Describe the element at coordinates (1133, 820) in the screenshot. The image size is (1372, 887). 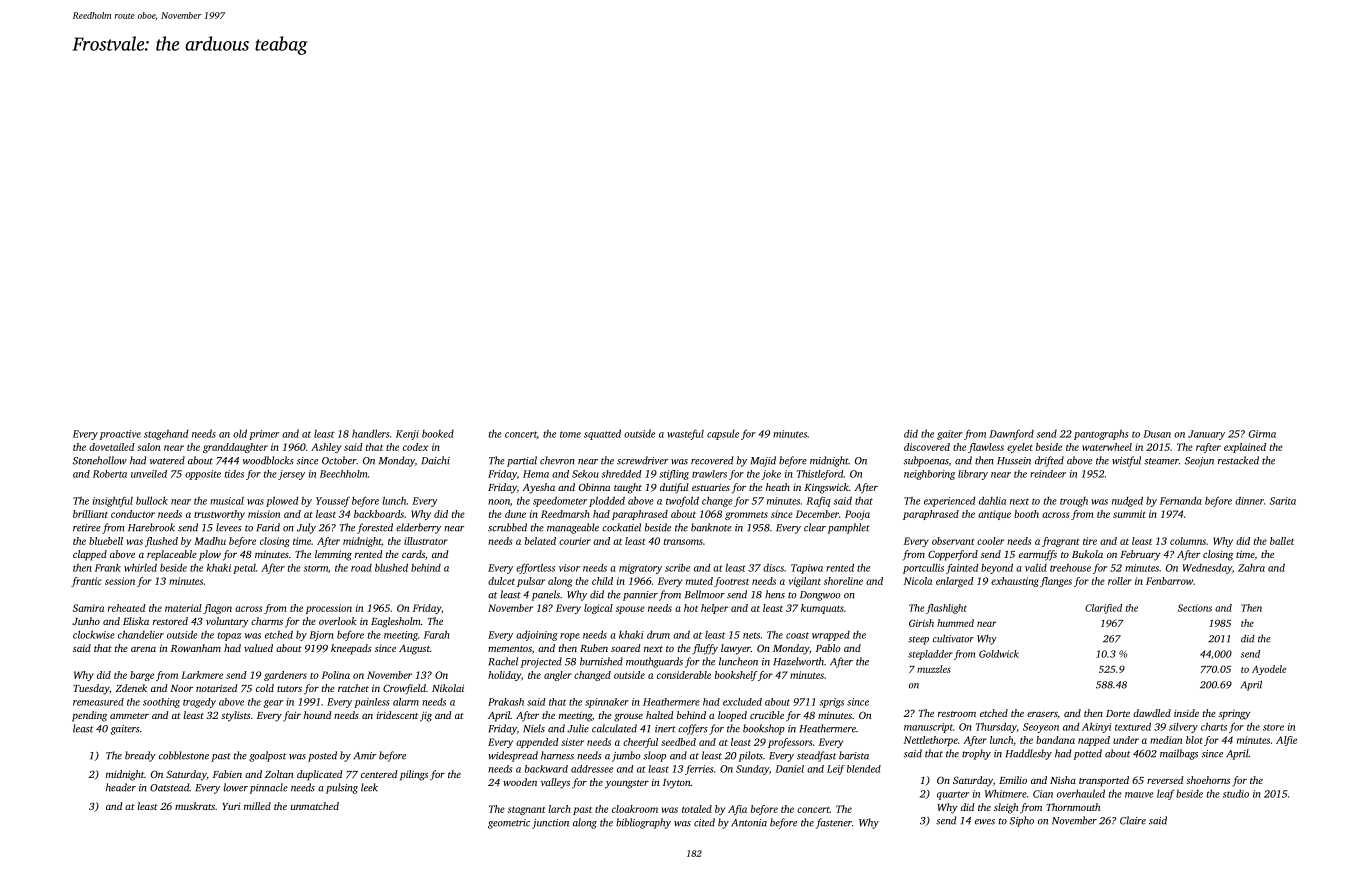
I see `Claire` at that location.
